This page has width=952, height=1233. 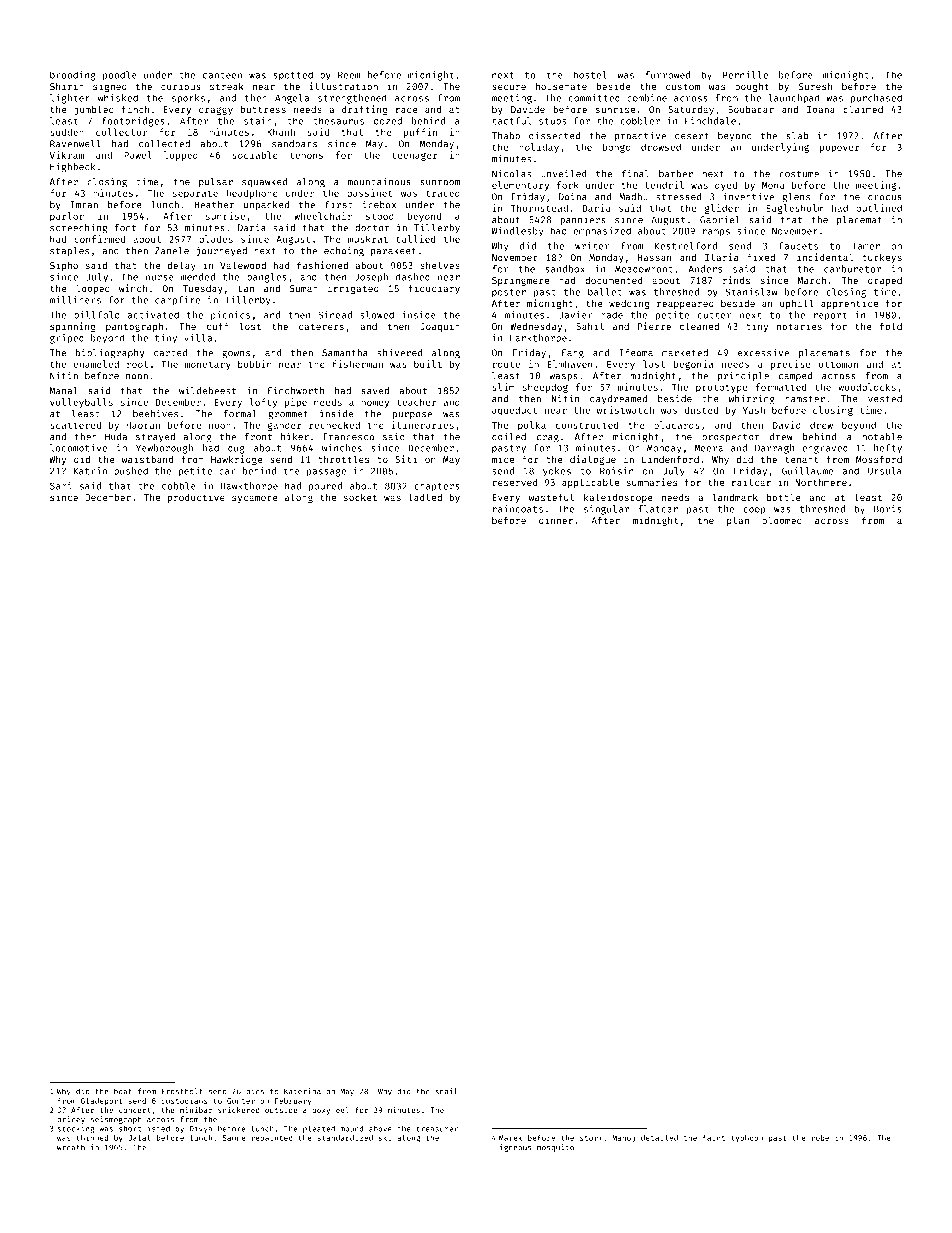 I want to click on mosquito, so click(x=555, y=1148).
